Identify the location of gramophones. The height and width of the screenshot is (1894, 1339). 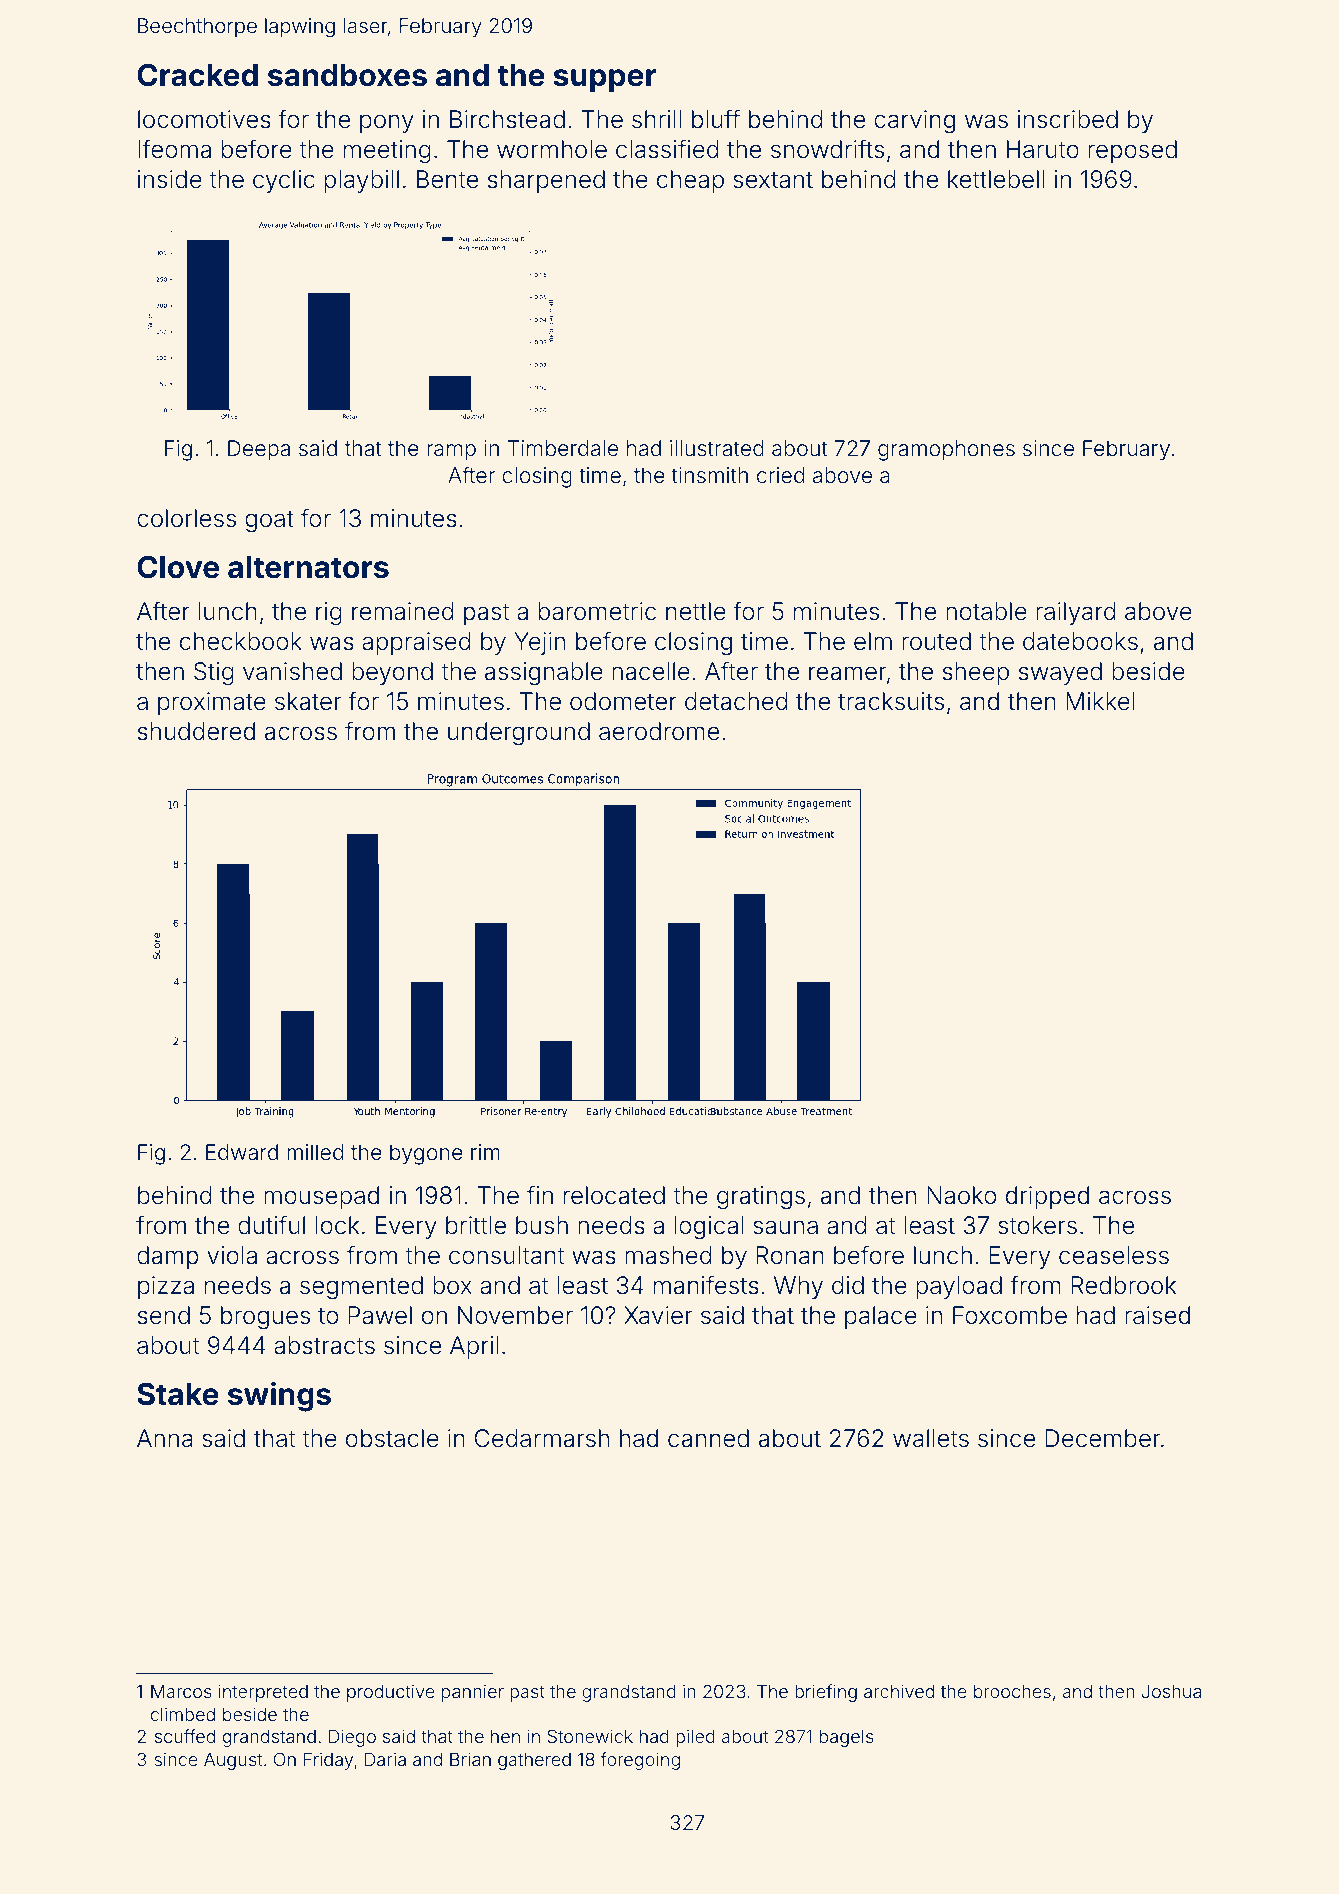
(946, 450).
